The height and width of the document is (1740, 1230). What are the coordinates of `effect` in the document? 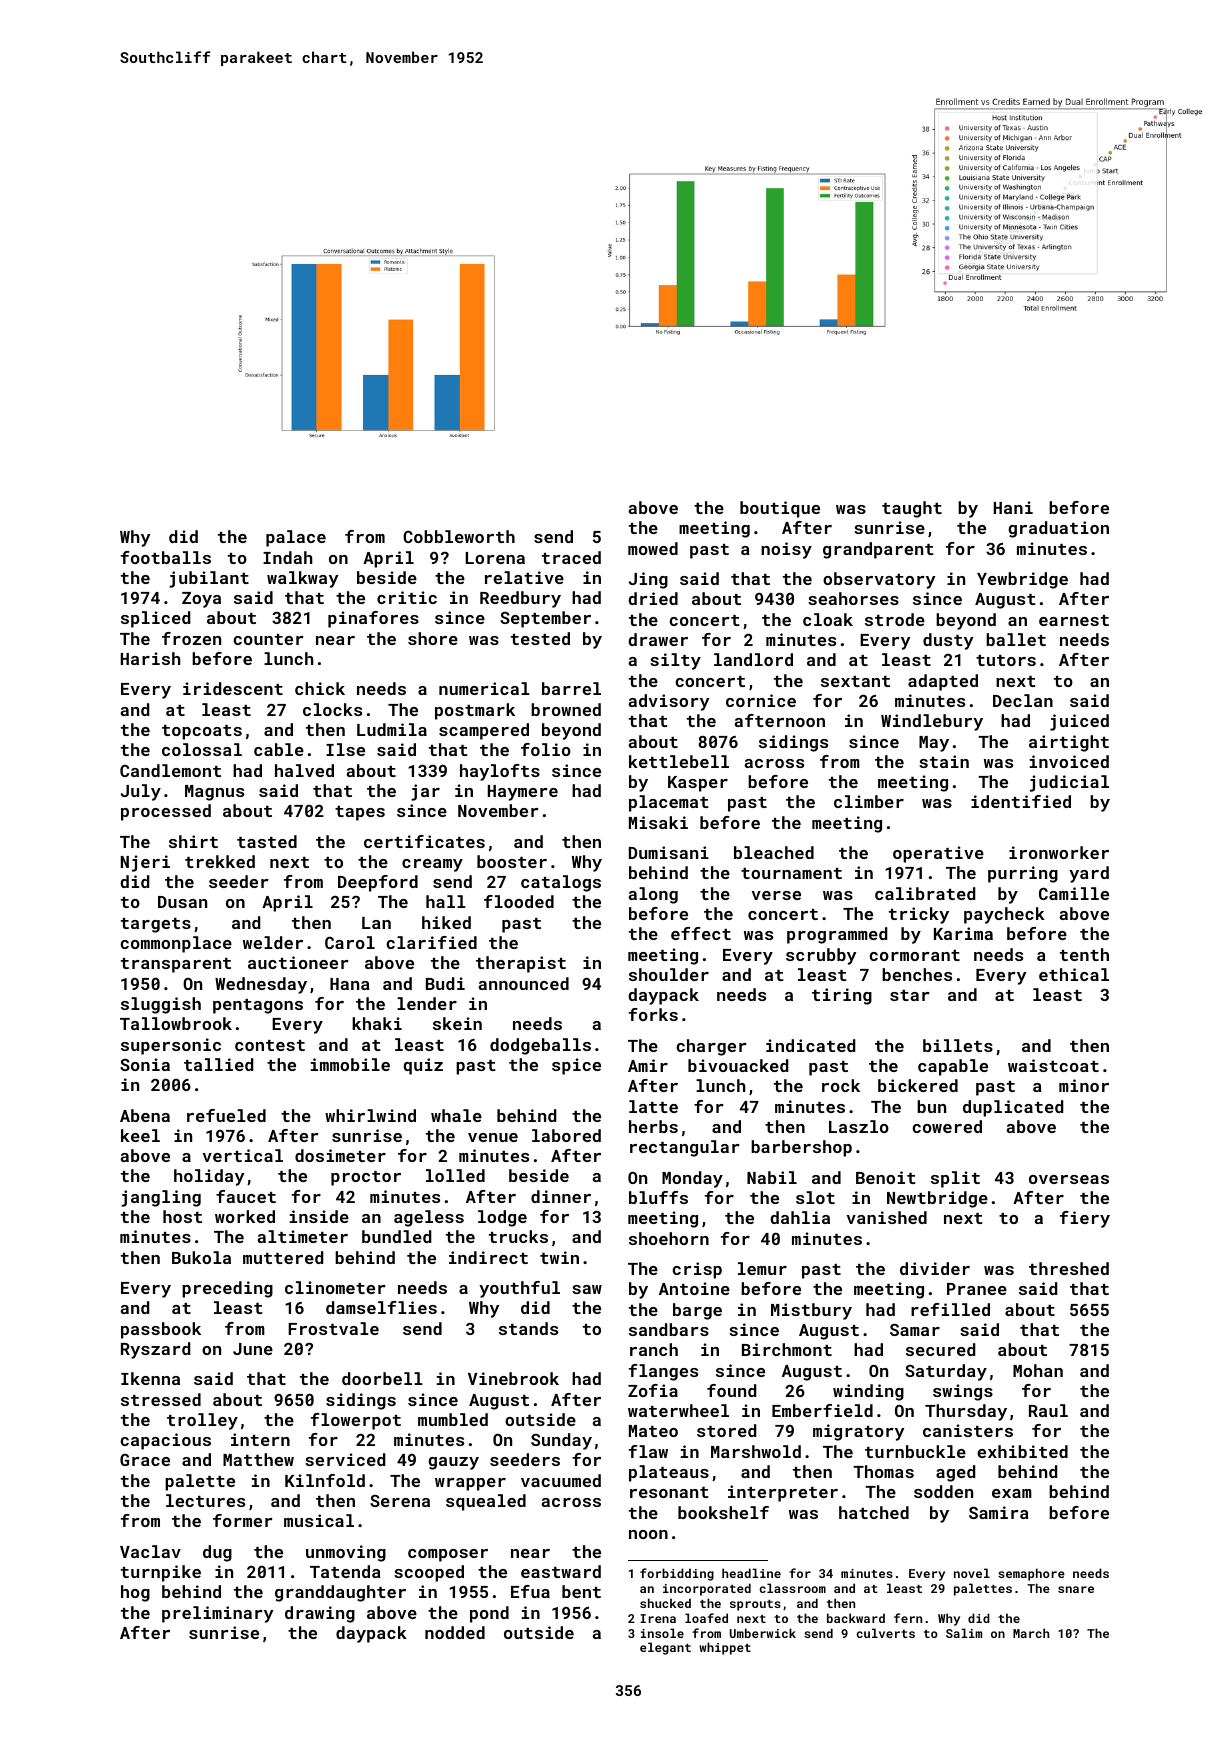 It's located at (701, 933).
